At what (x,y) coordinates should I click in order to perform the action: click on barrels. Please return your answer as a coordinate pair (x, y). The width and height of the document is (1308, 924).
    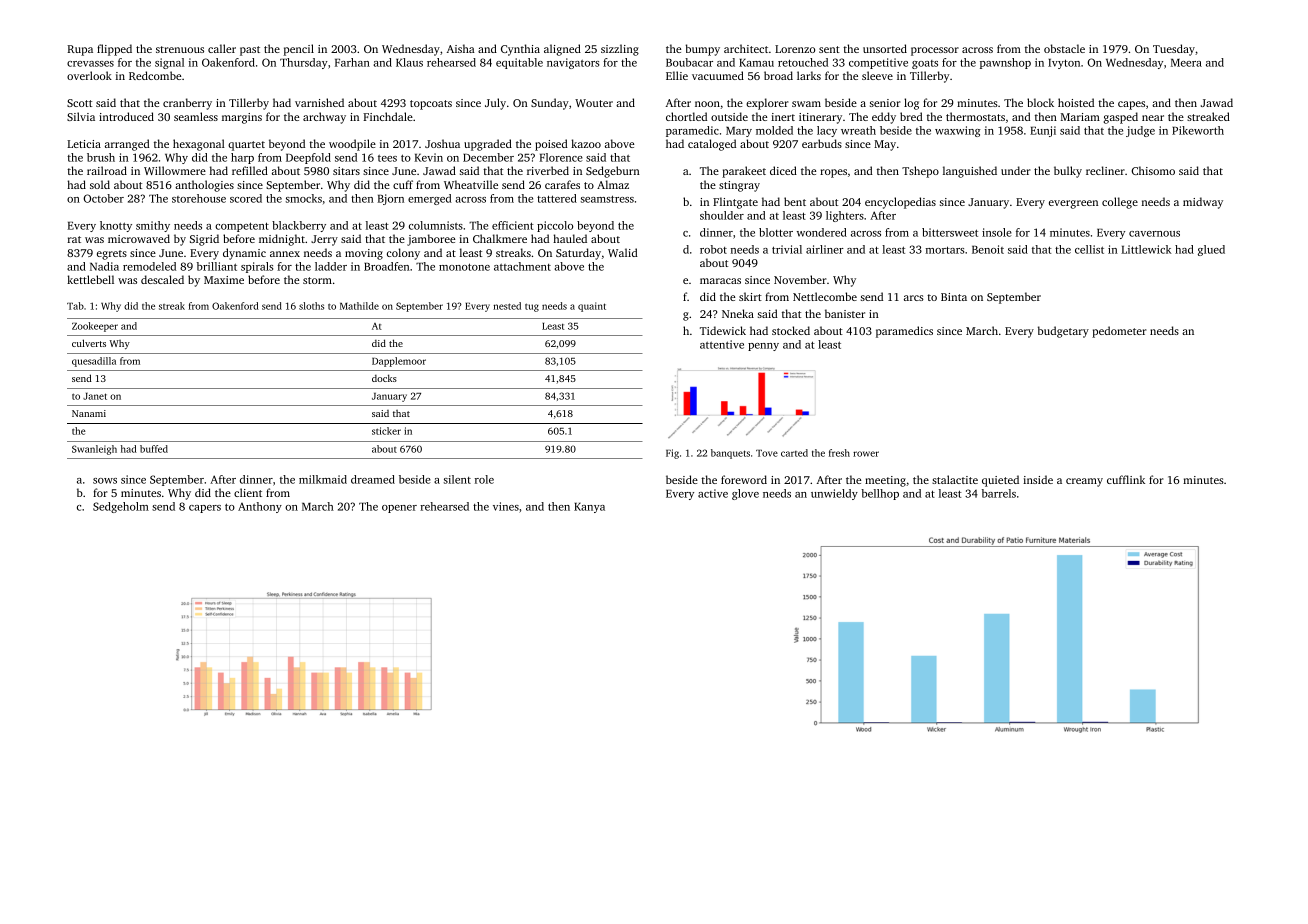
    Looking at the image, I should click on (999, 493).
